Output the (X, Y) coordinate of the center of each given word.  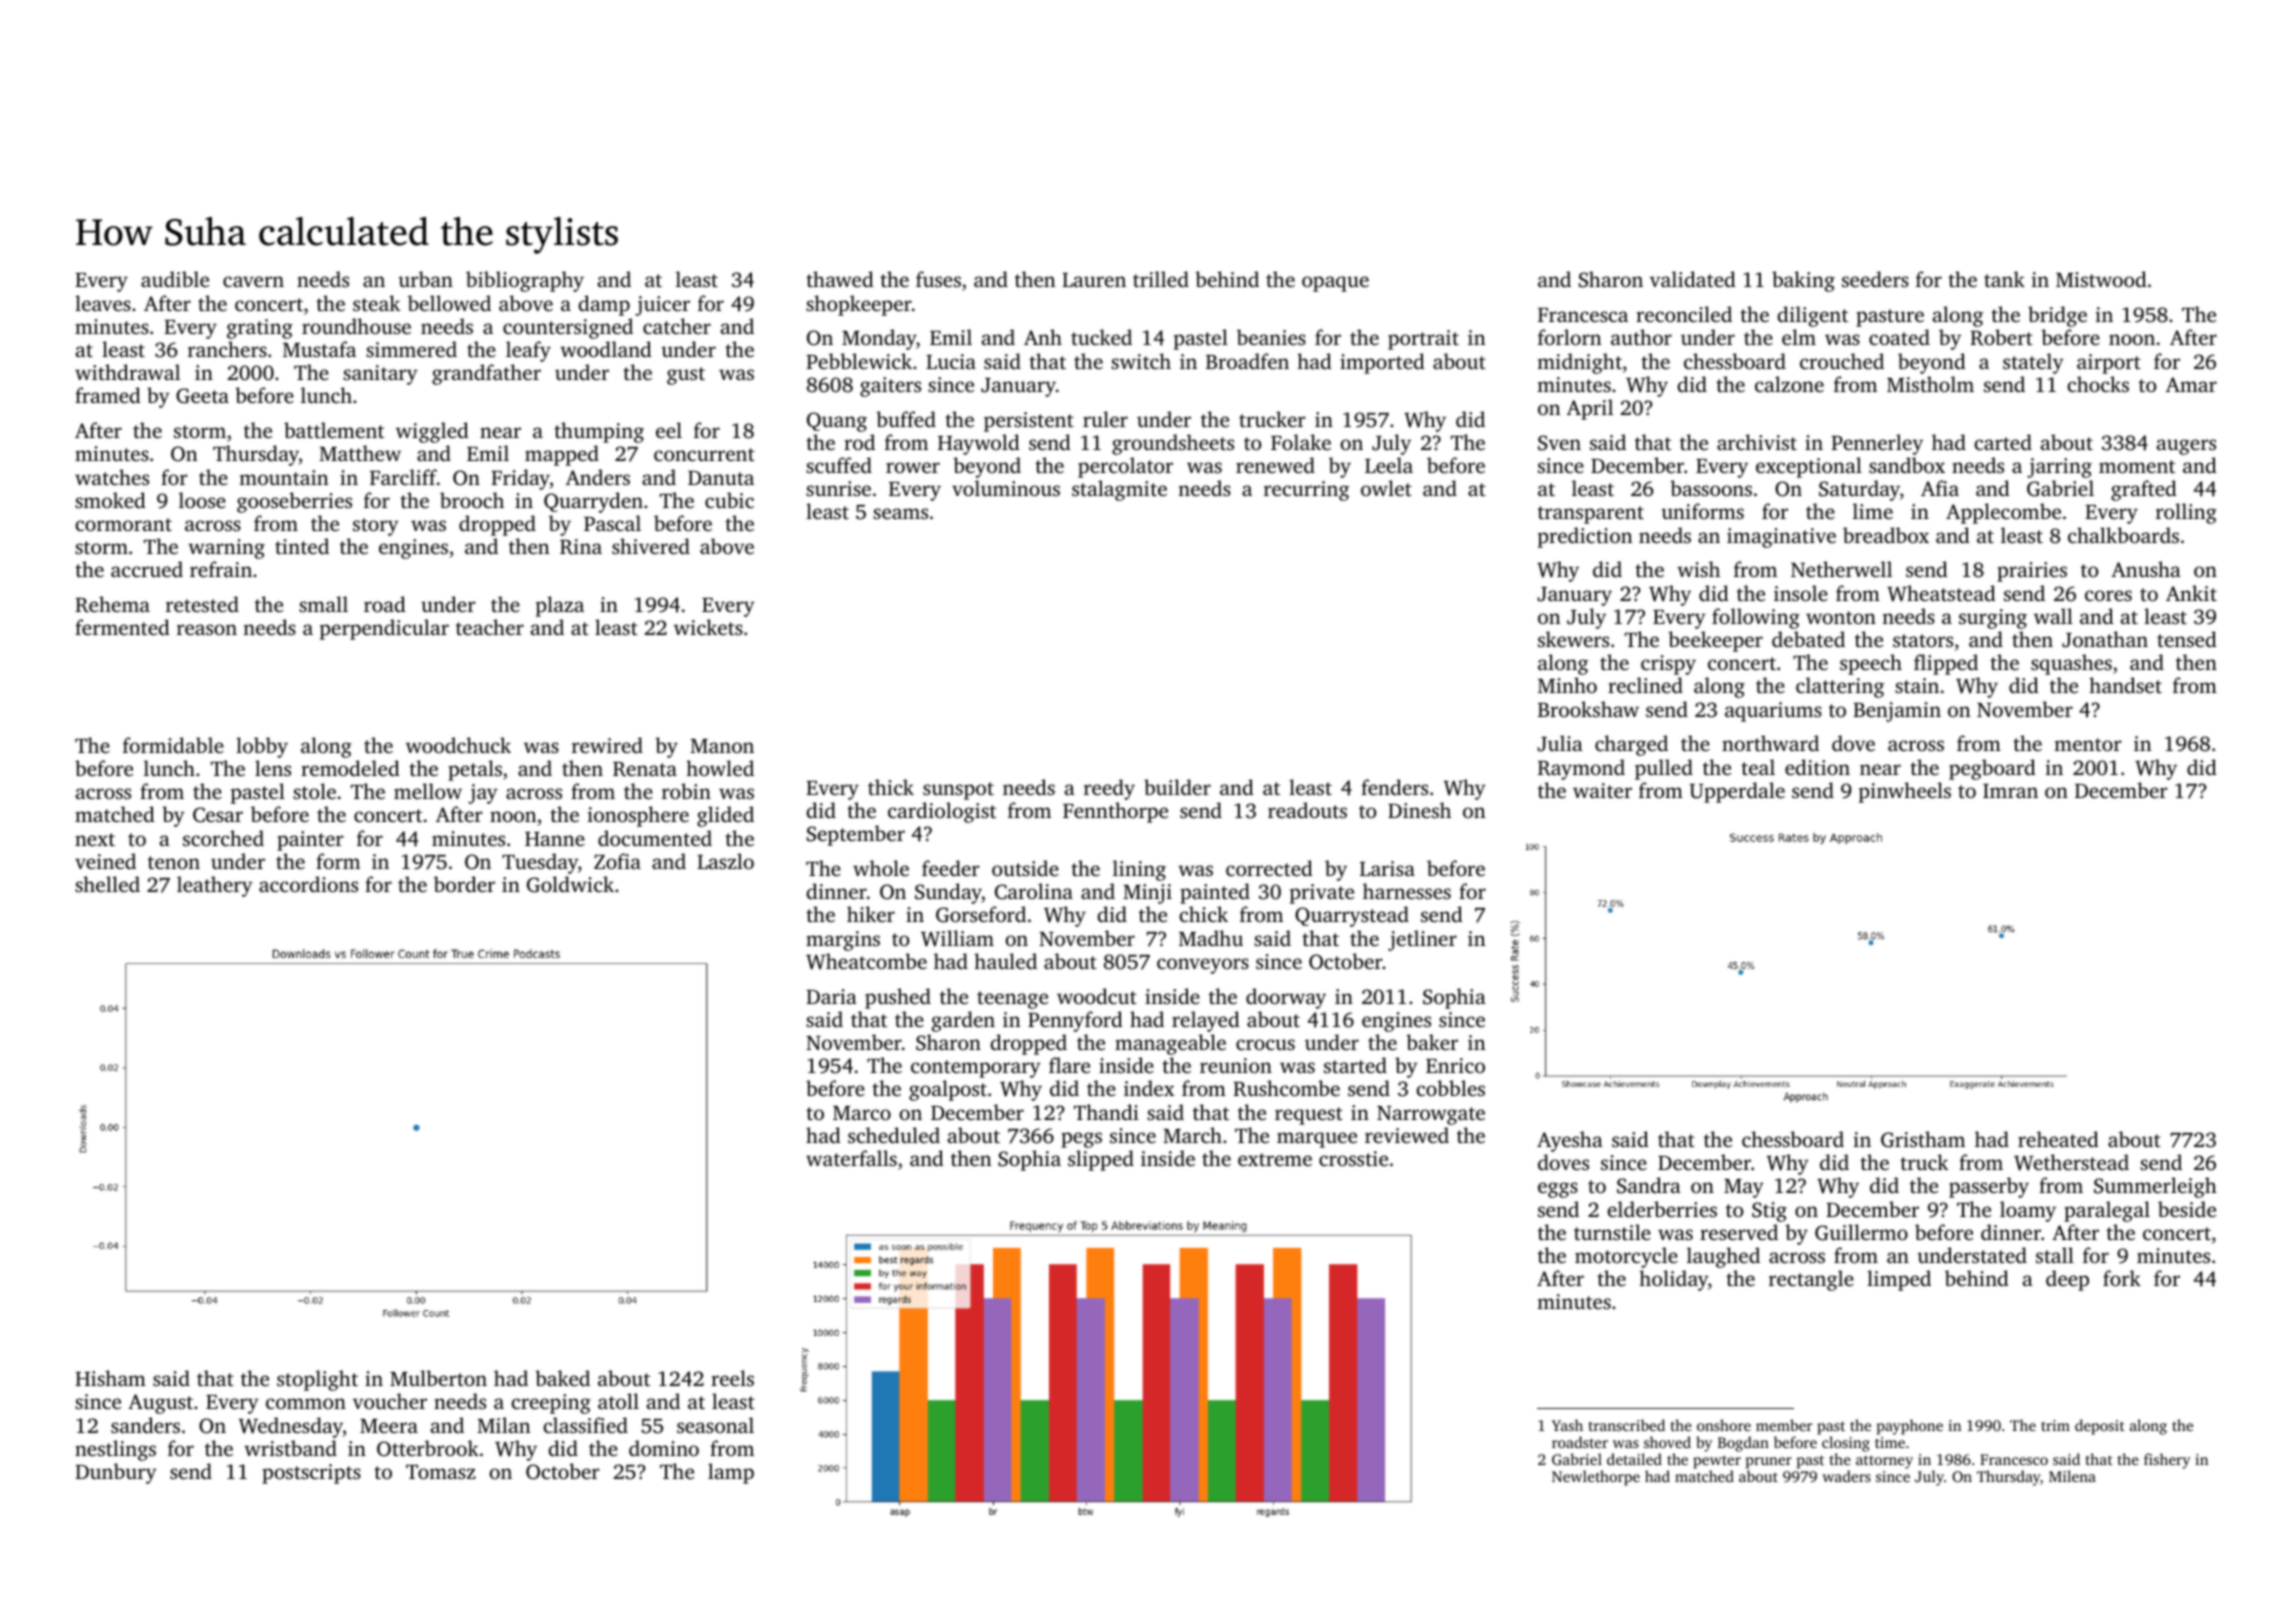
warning (226, 549)
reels (732, 1378)
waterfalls (851, 1158)
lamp (731, 1473)
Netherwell (1841, 569)
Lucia (951, 361)
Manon (722, 746)
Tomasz (441, 1472)
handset (2125, 685)
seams (900, 513)
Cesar (218, 815)
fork (2122, 1278)
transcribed (1627, 1425)
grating (260, 329)
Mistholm (1930, 384)
